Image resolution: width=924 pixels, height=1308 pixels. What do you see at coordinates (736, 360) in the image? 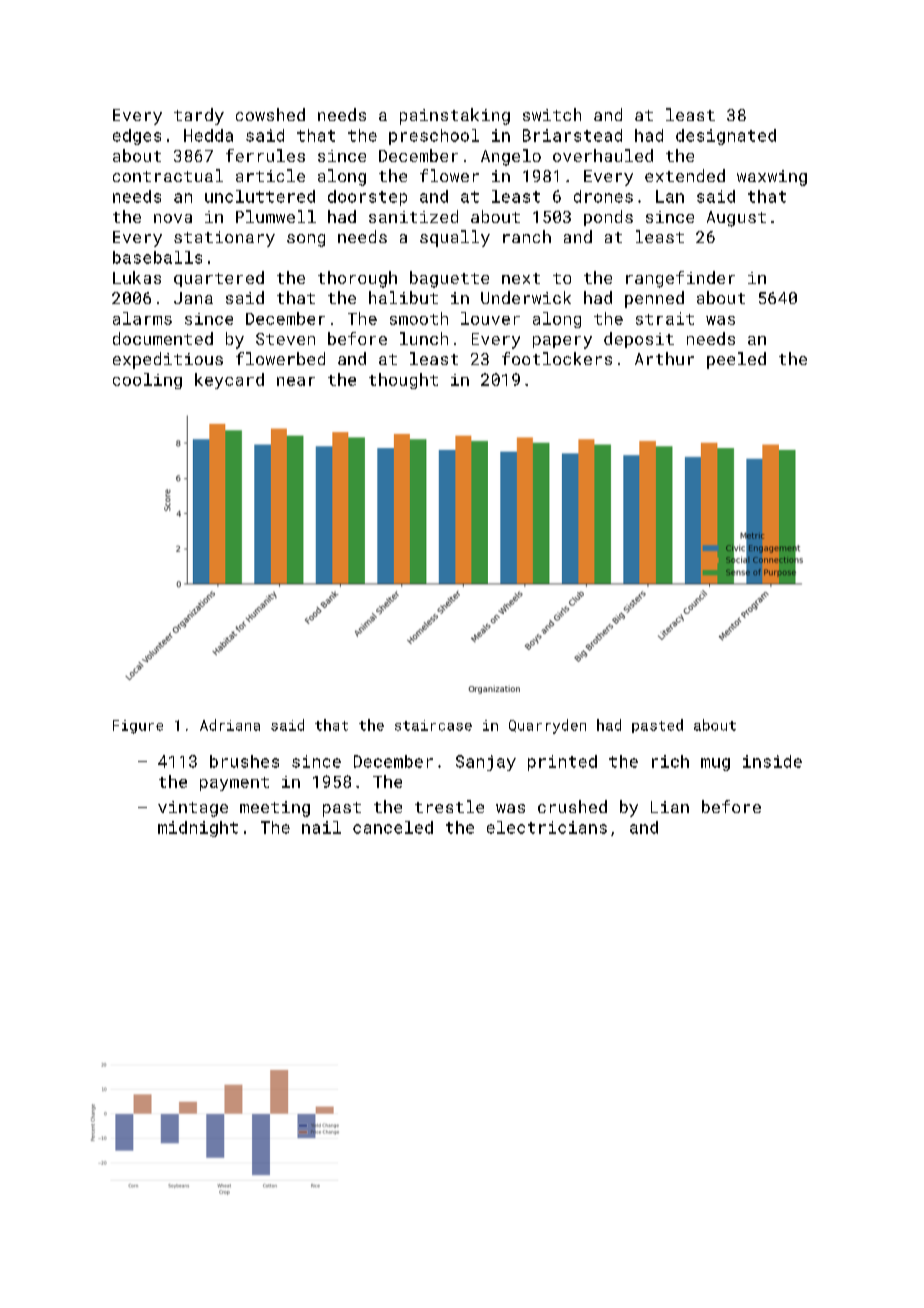
I see `peeled` at bounding box center [736, 360].
